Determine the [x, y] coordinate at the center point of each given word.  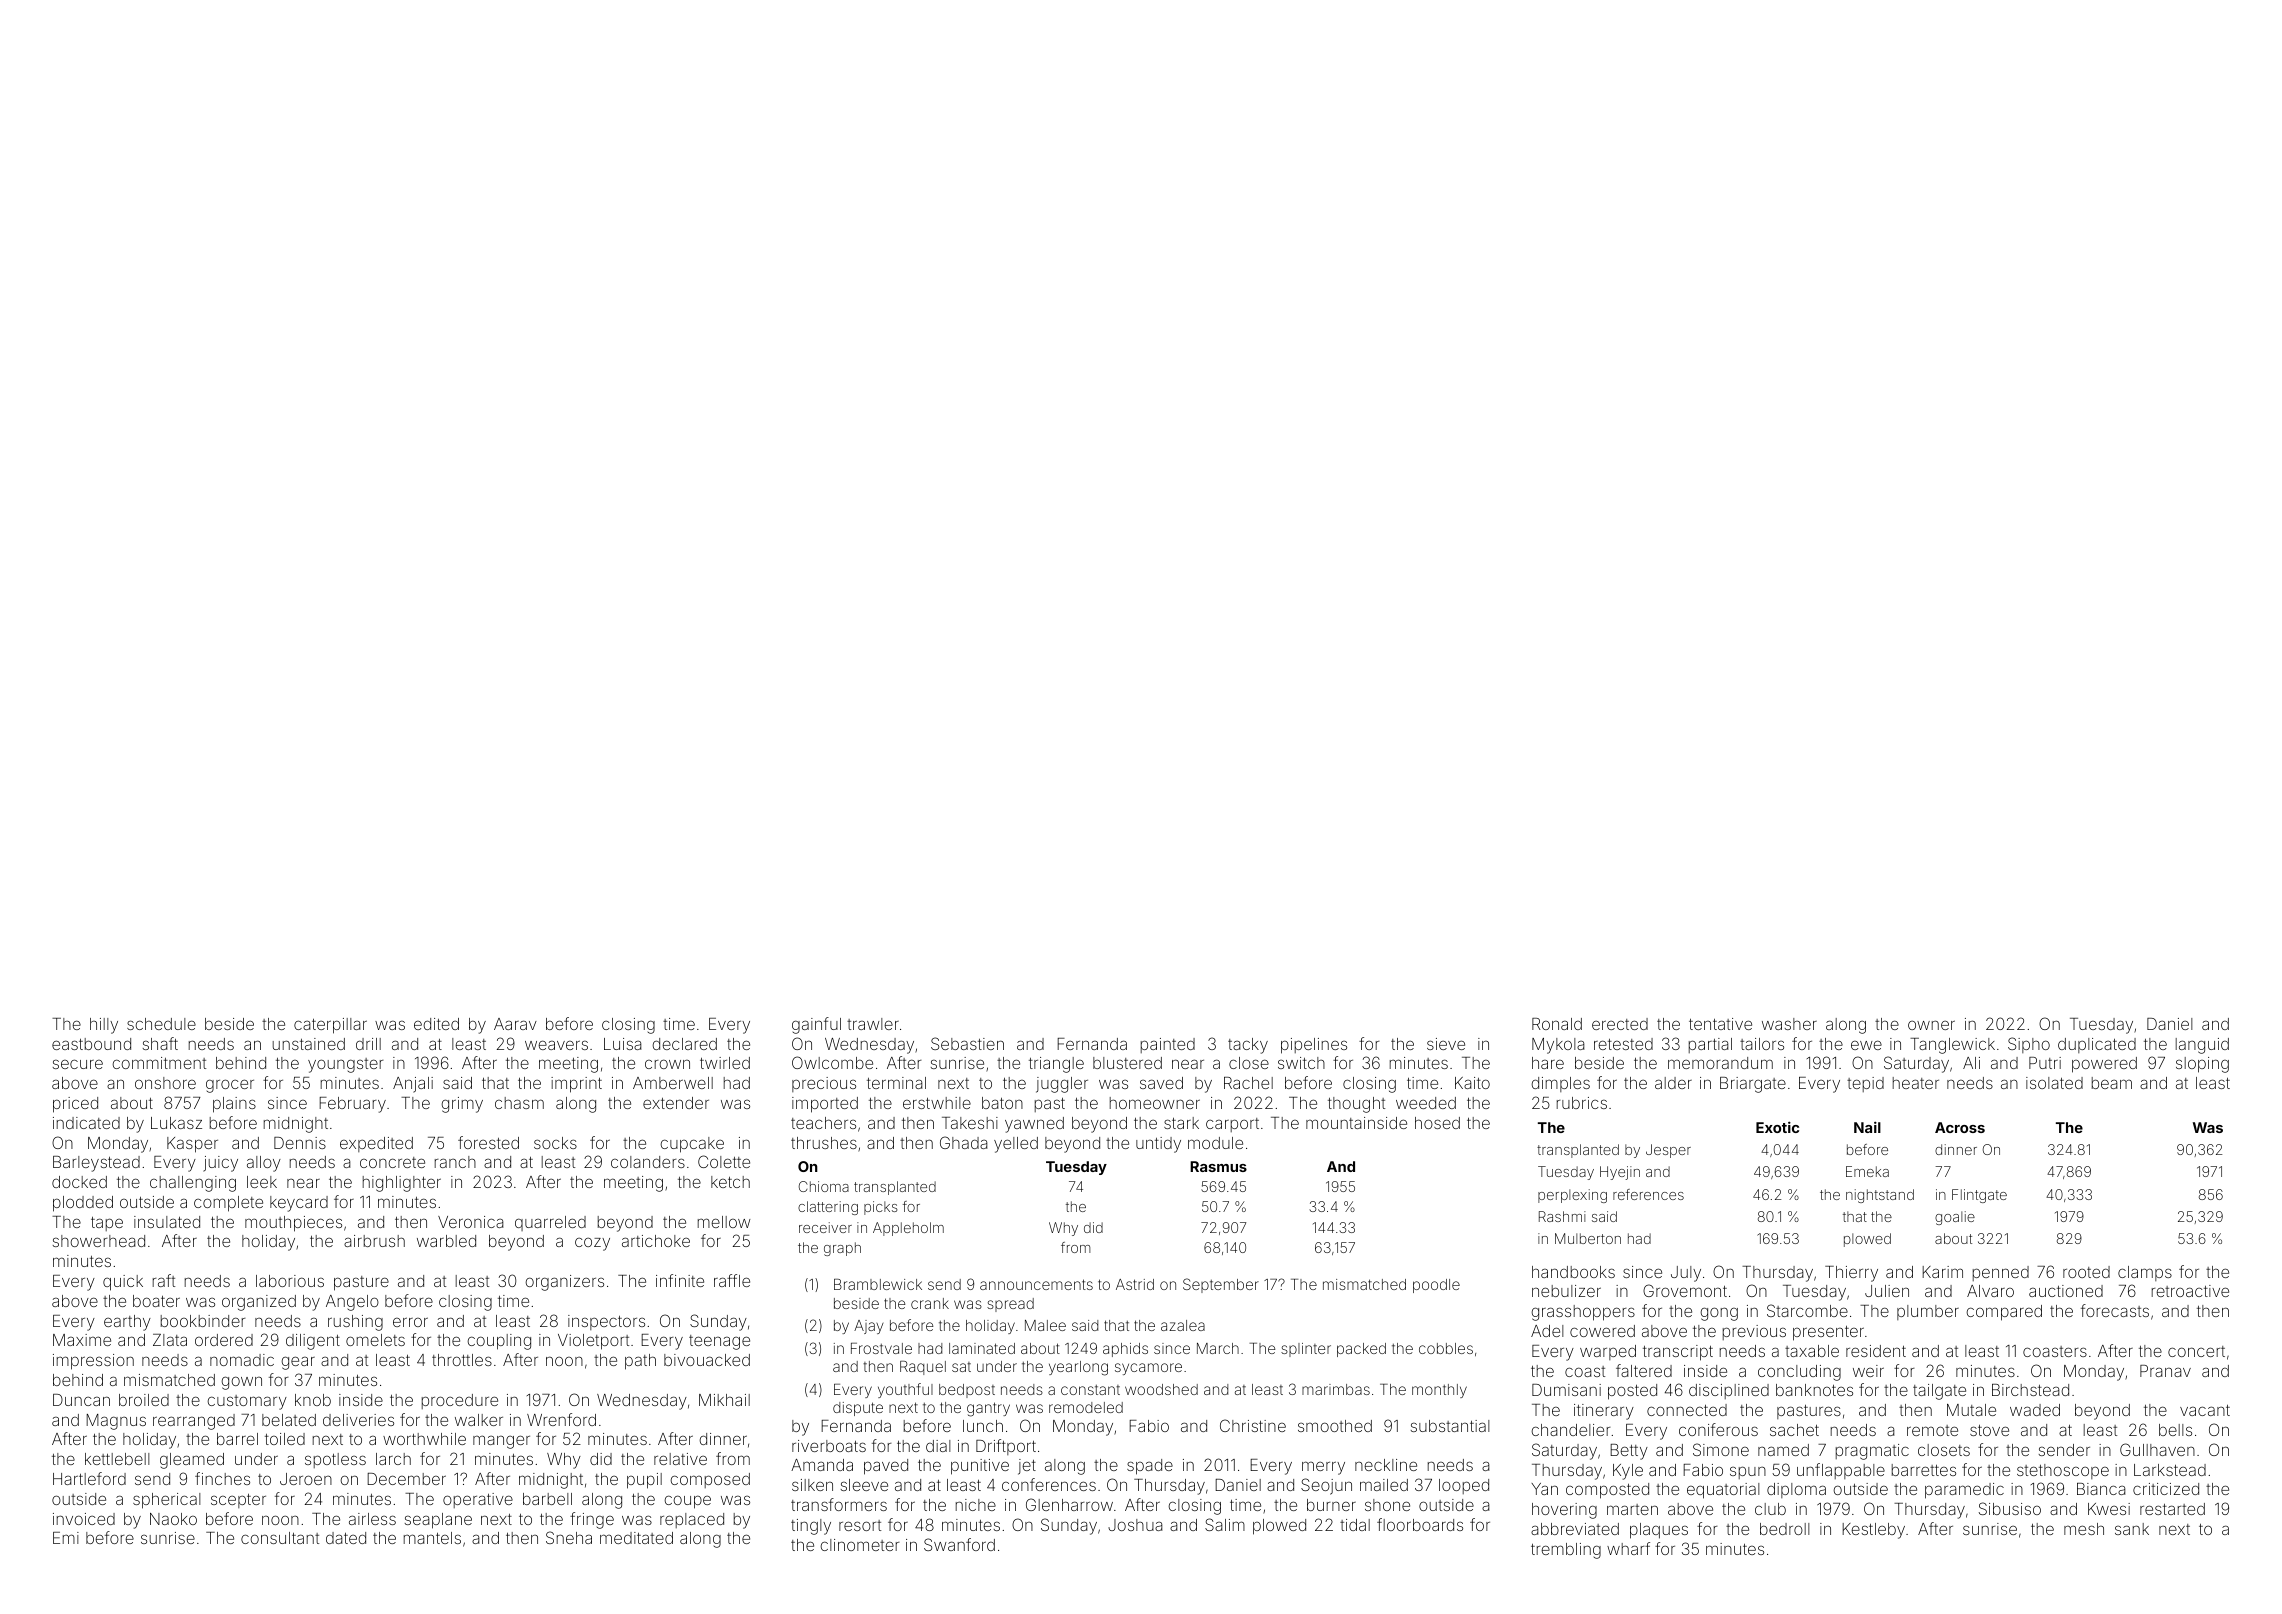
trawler [873, 1024]
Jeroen [306, 1479]
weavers [556, 1045]
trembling [1566, 1551]
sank [2132, 1529]
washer [1789, 1024]
